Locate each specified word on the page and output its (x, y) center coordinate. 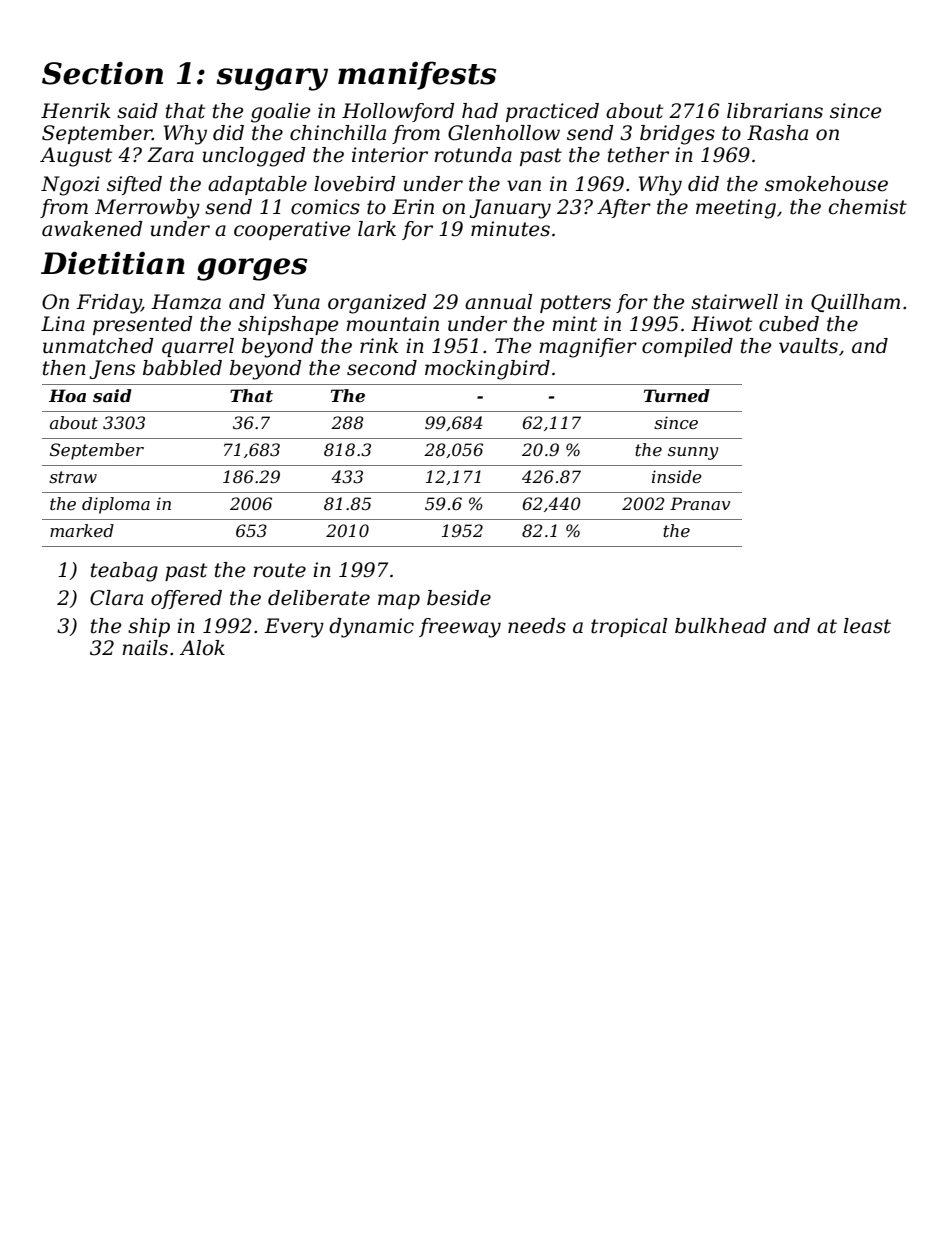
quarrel (198, 347)
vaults (808, 346)
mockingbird (487, 370)
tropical (629, 627)
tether (638, 155)
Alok (202, 648)
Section (102, 73)
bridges (677, 135)
